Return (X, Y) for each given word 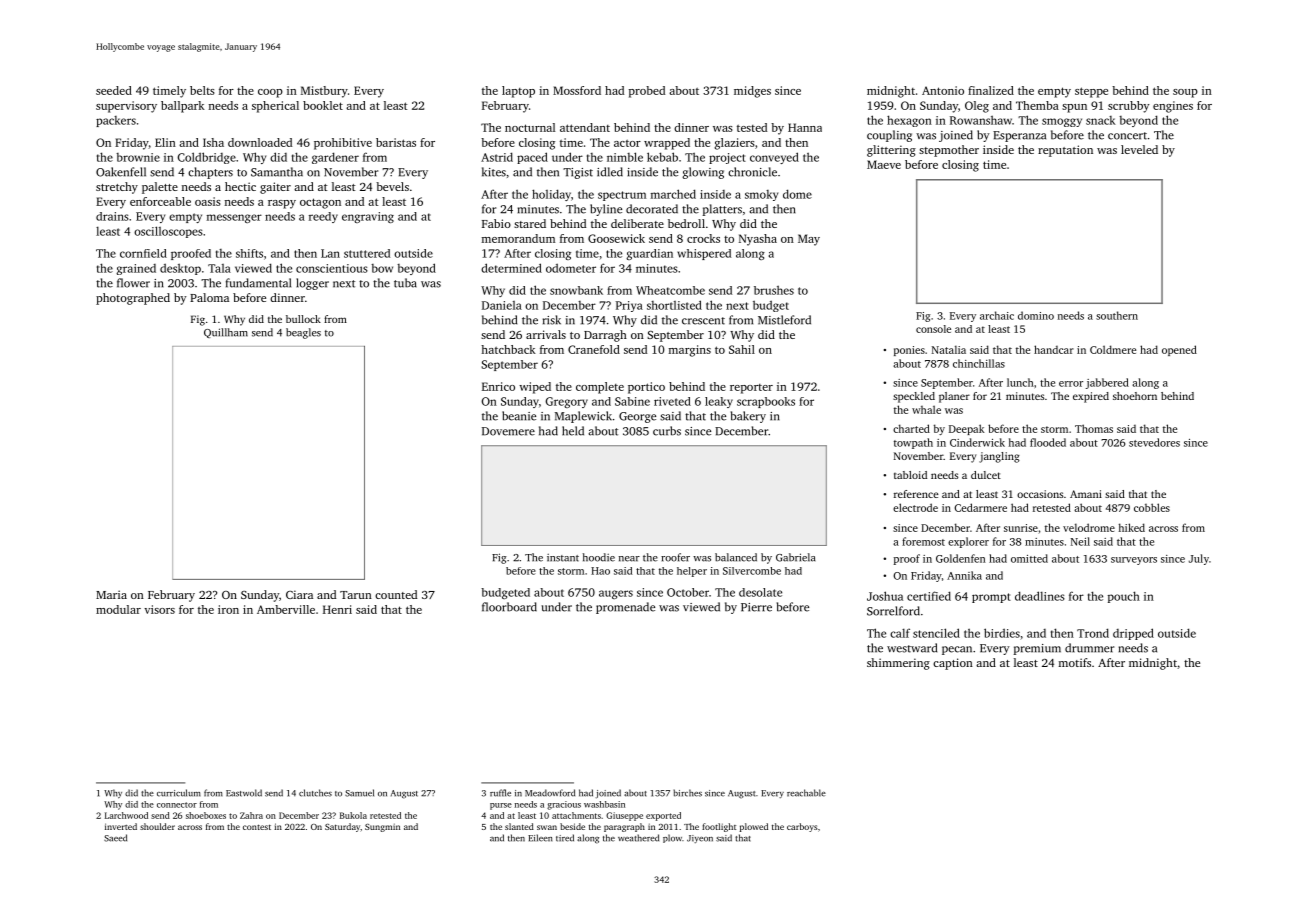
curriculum (179, 793)
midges (752, 92)
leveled (1139, 149)
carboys (802, 827)
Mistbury (324, 92)
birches (687, 793)
